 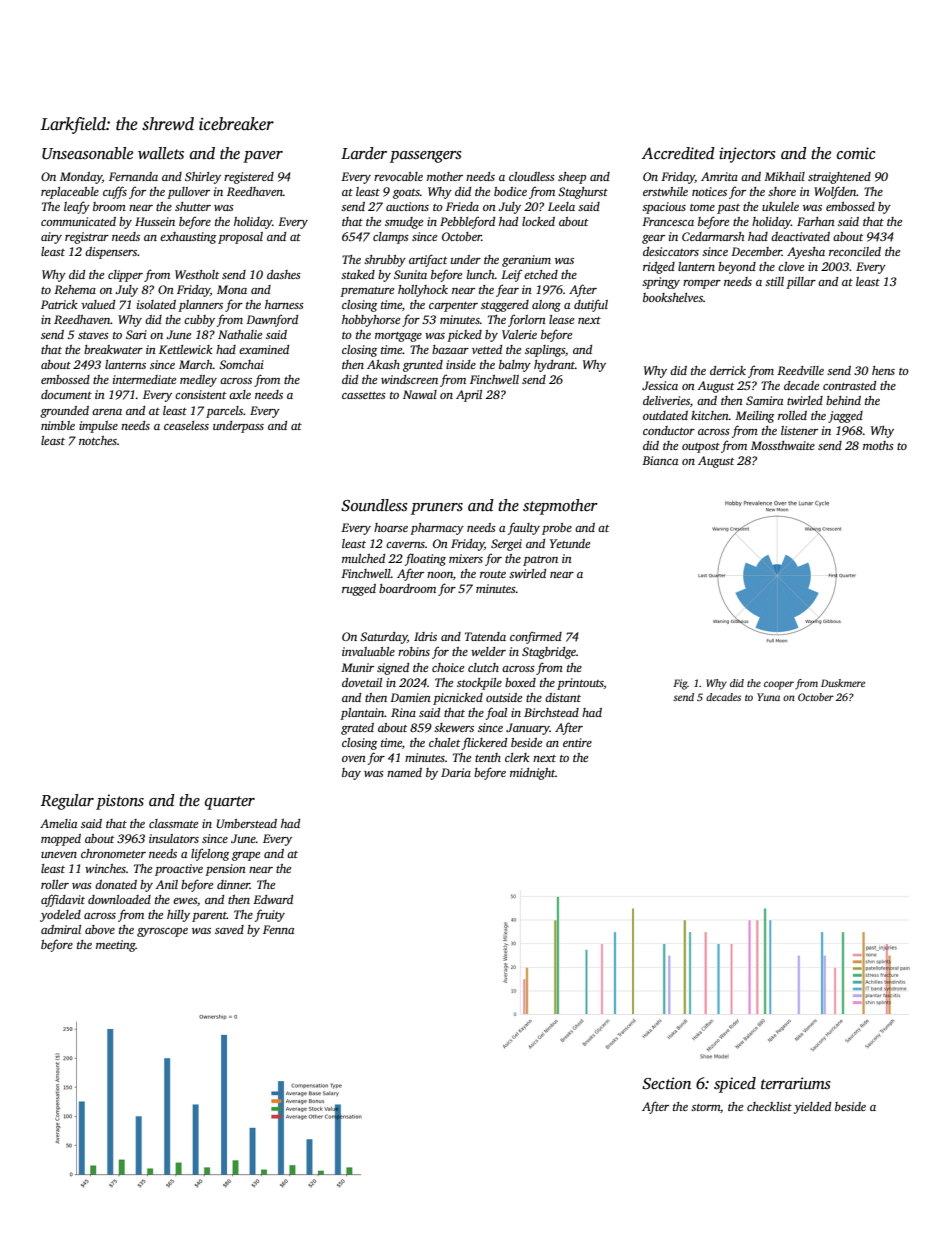 I want to click on lifelong, so click(x=210, y=854).
